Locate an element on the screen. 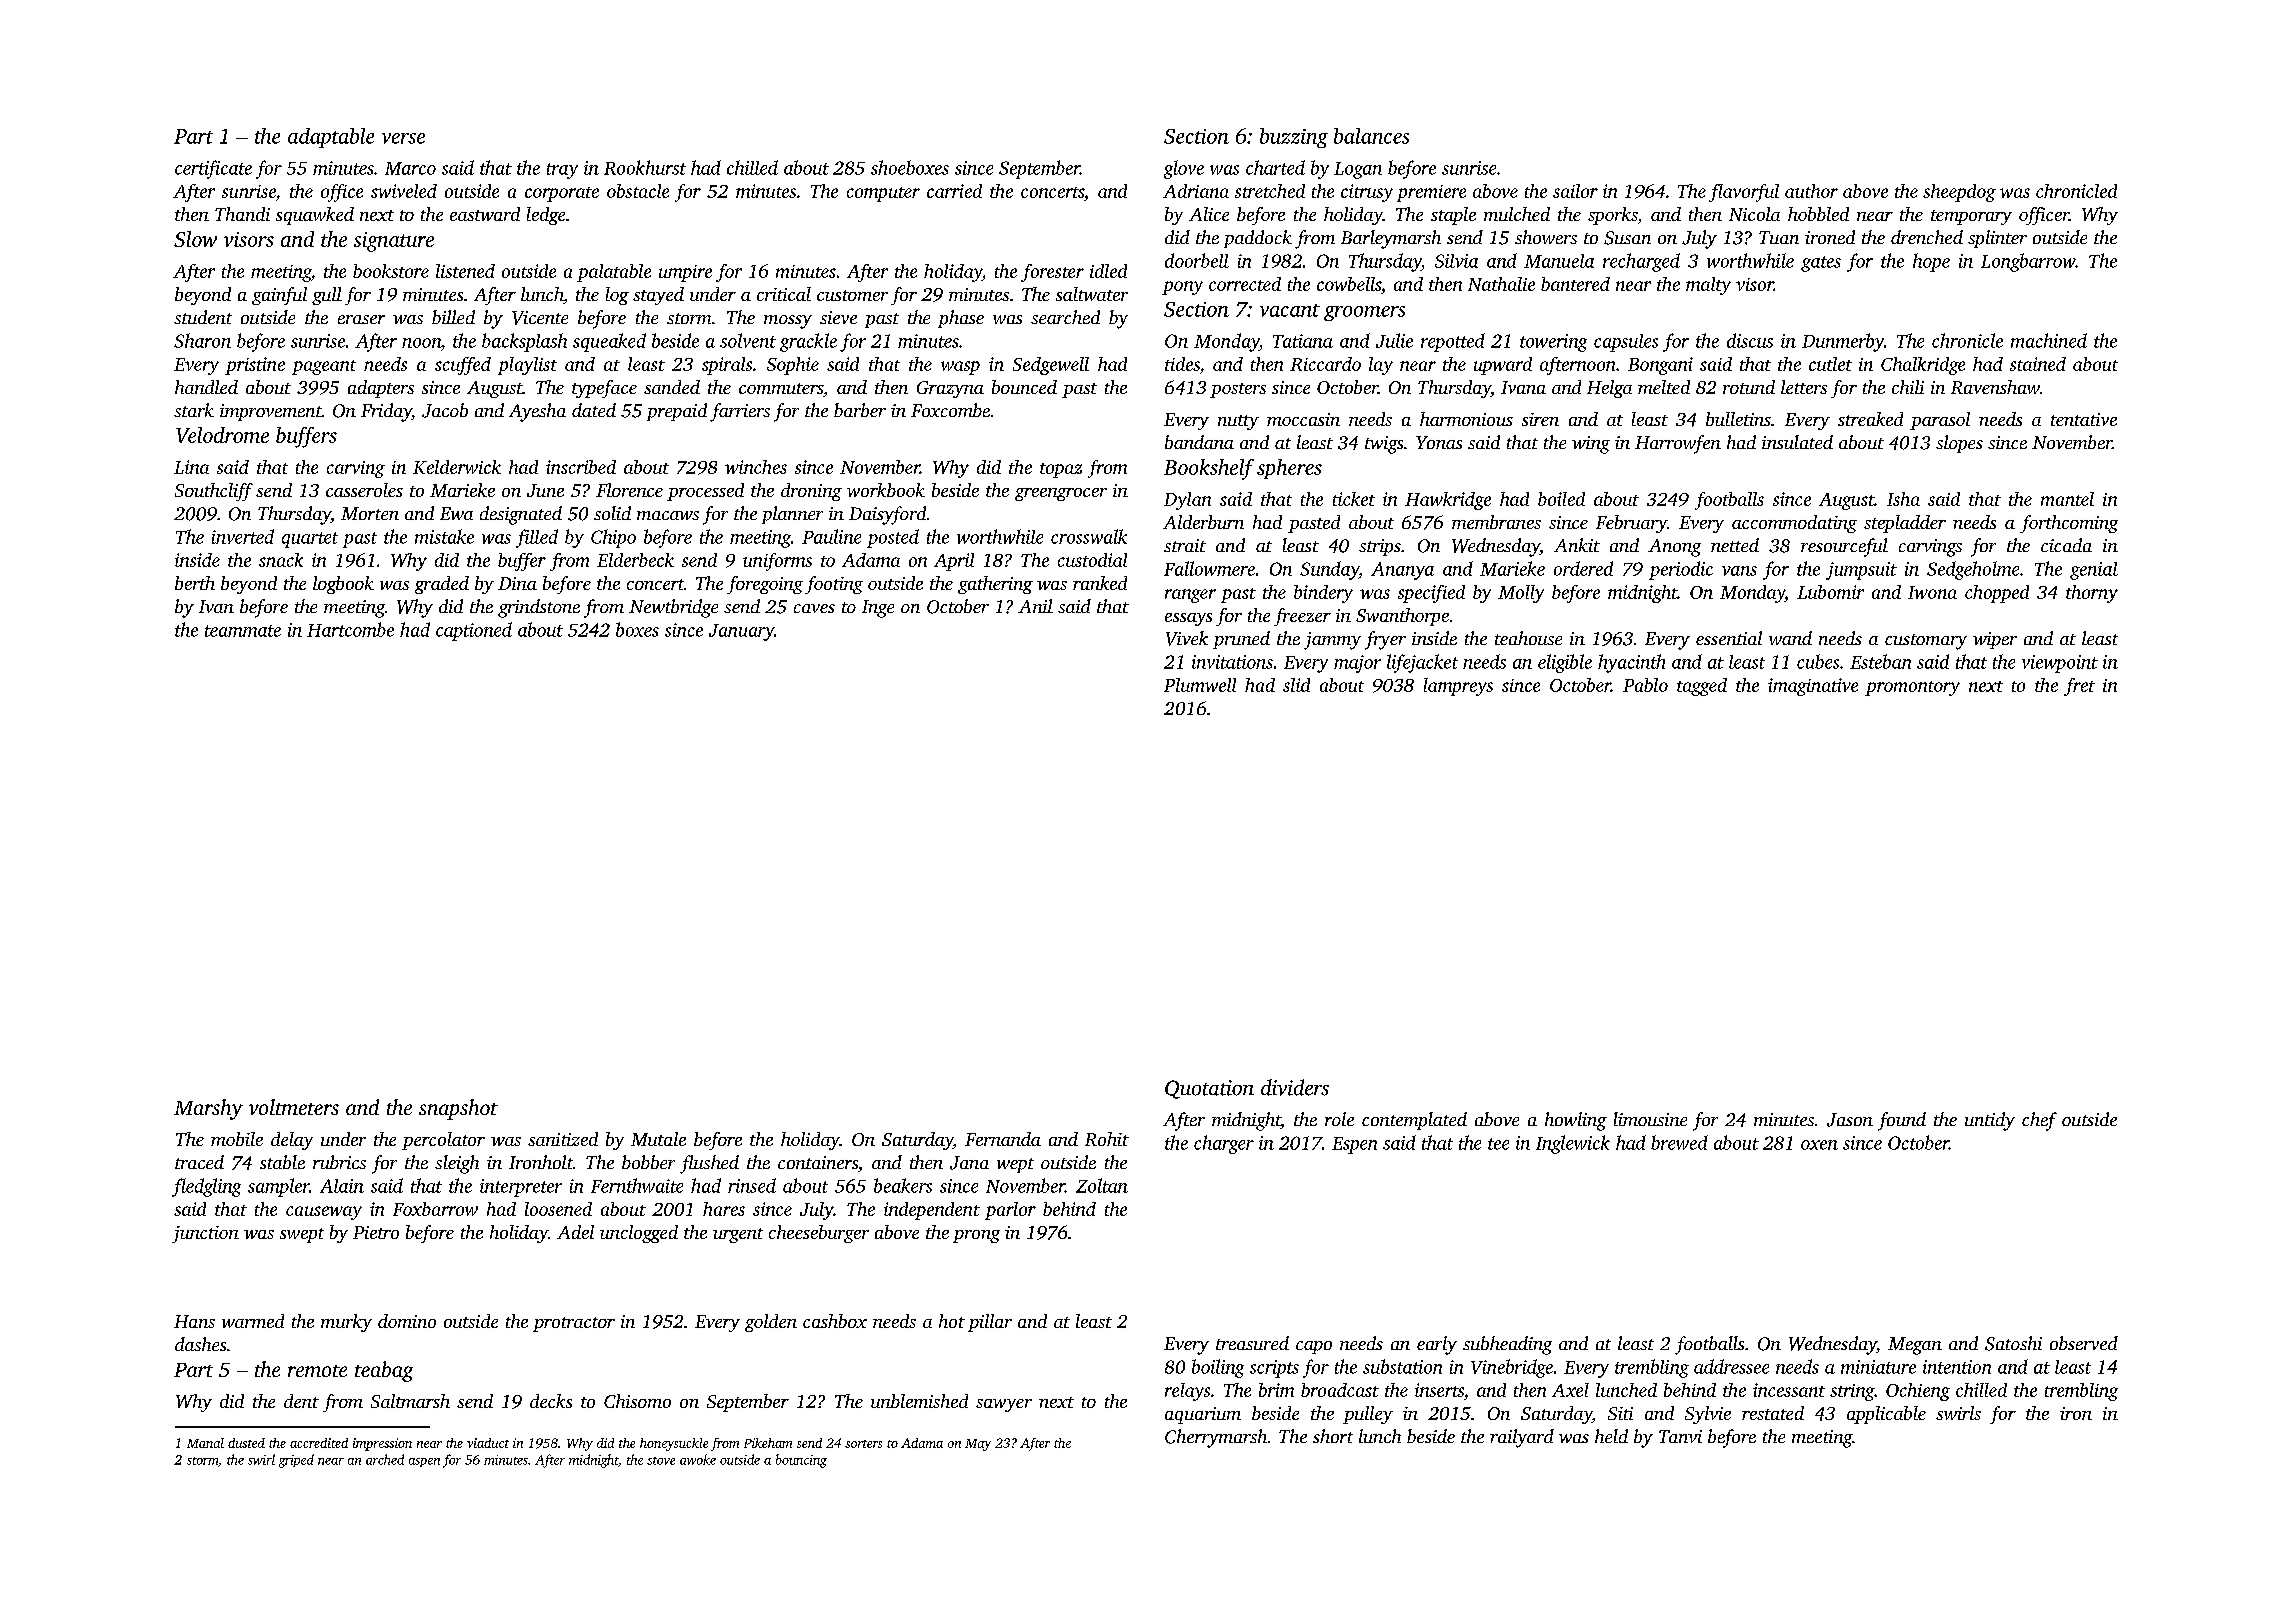 The height and width of the screenshot is (1620, 2292). early is located at coordinates (1437, 1345).
